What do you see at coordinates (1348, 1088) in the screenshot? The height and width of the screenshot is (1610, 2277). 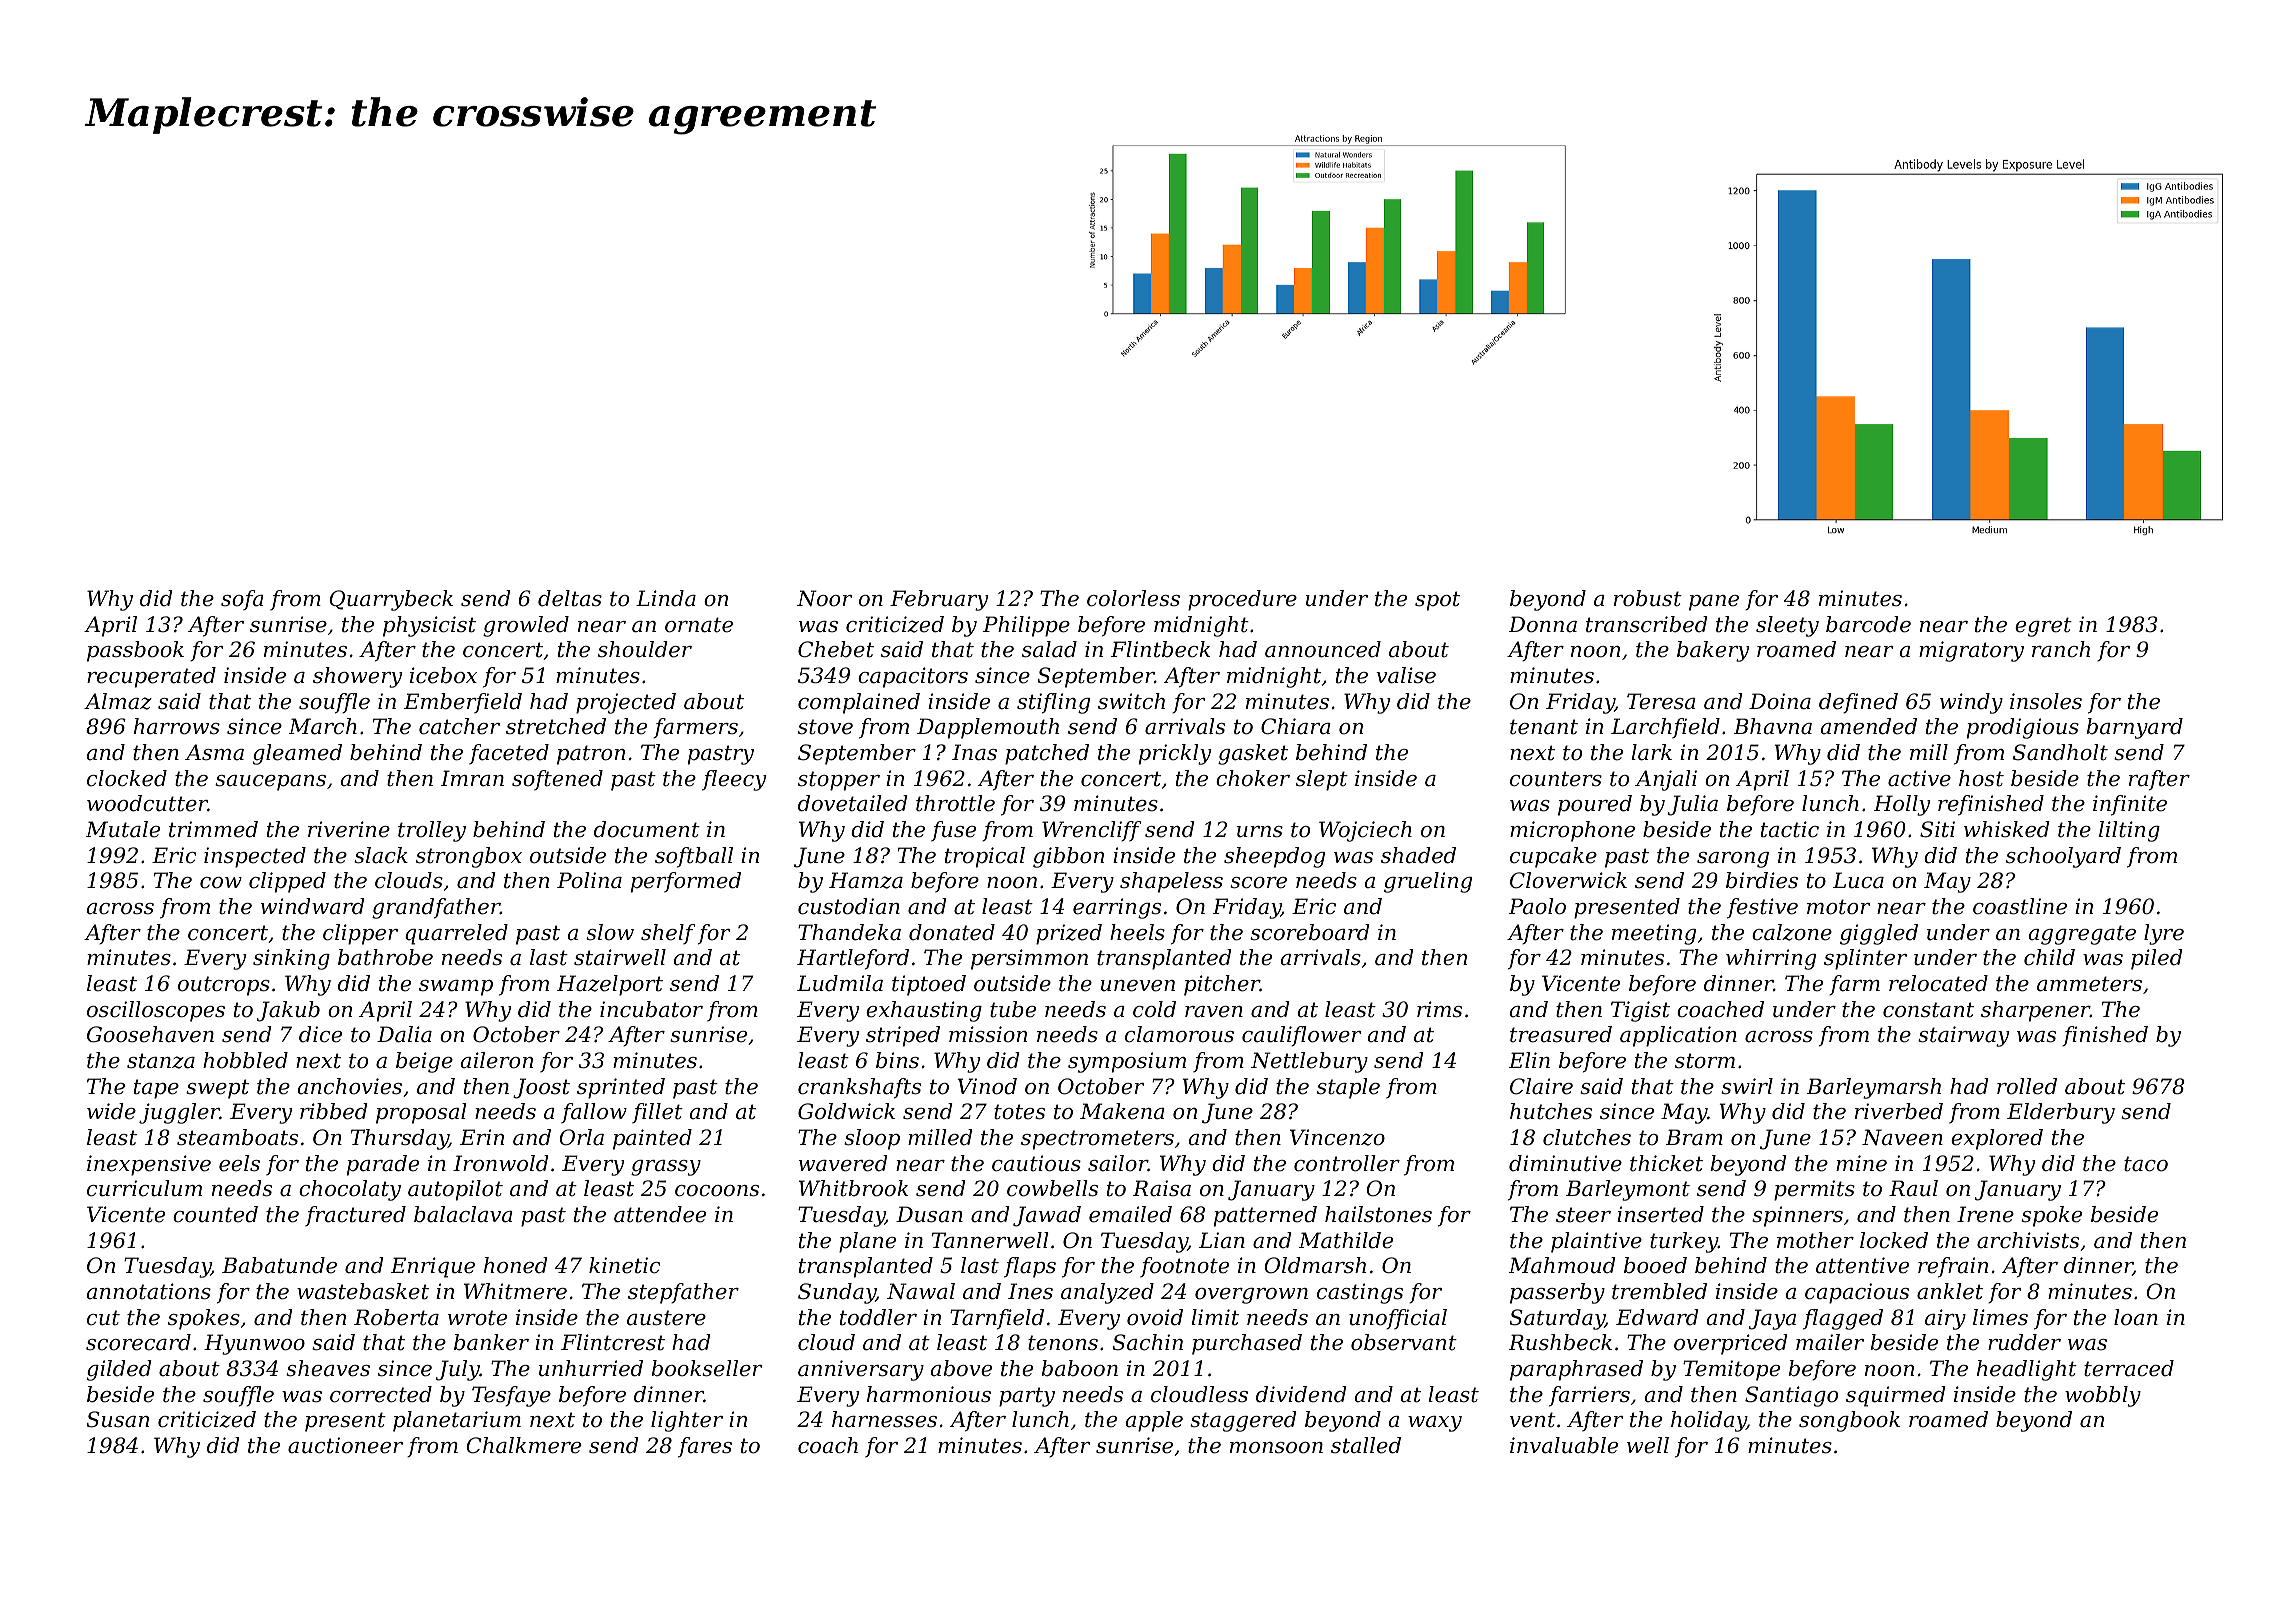 I see `staple` at bounding box center [1348, 1088].
